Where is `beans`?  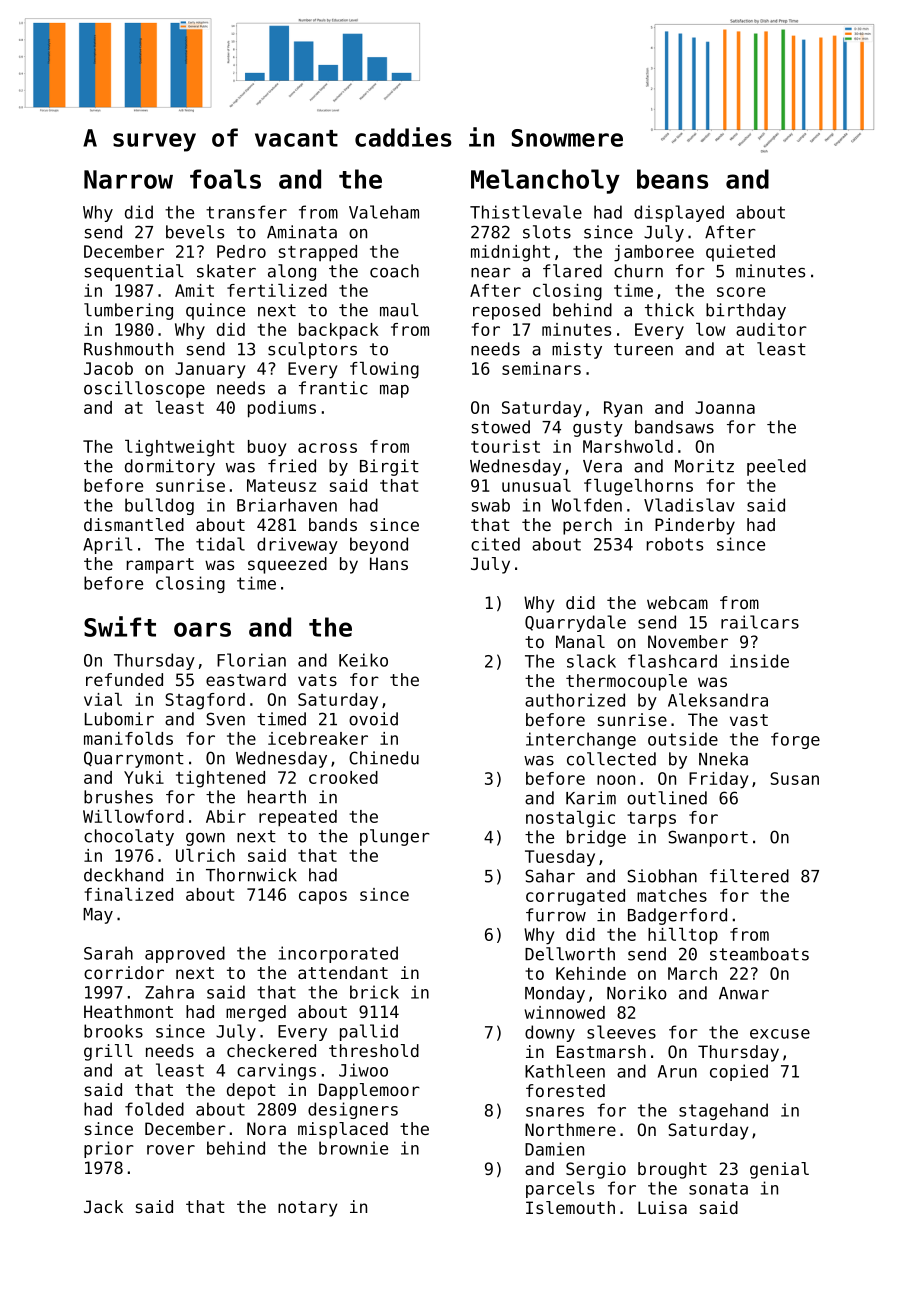 beans is located at coordinates (672, 179).
